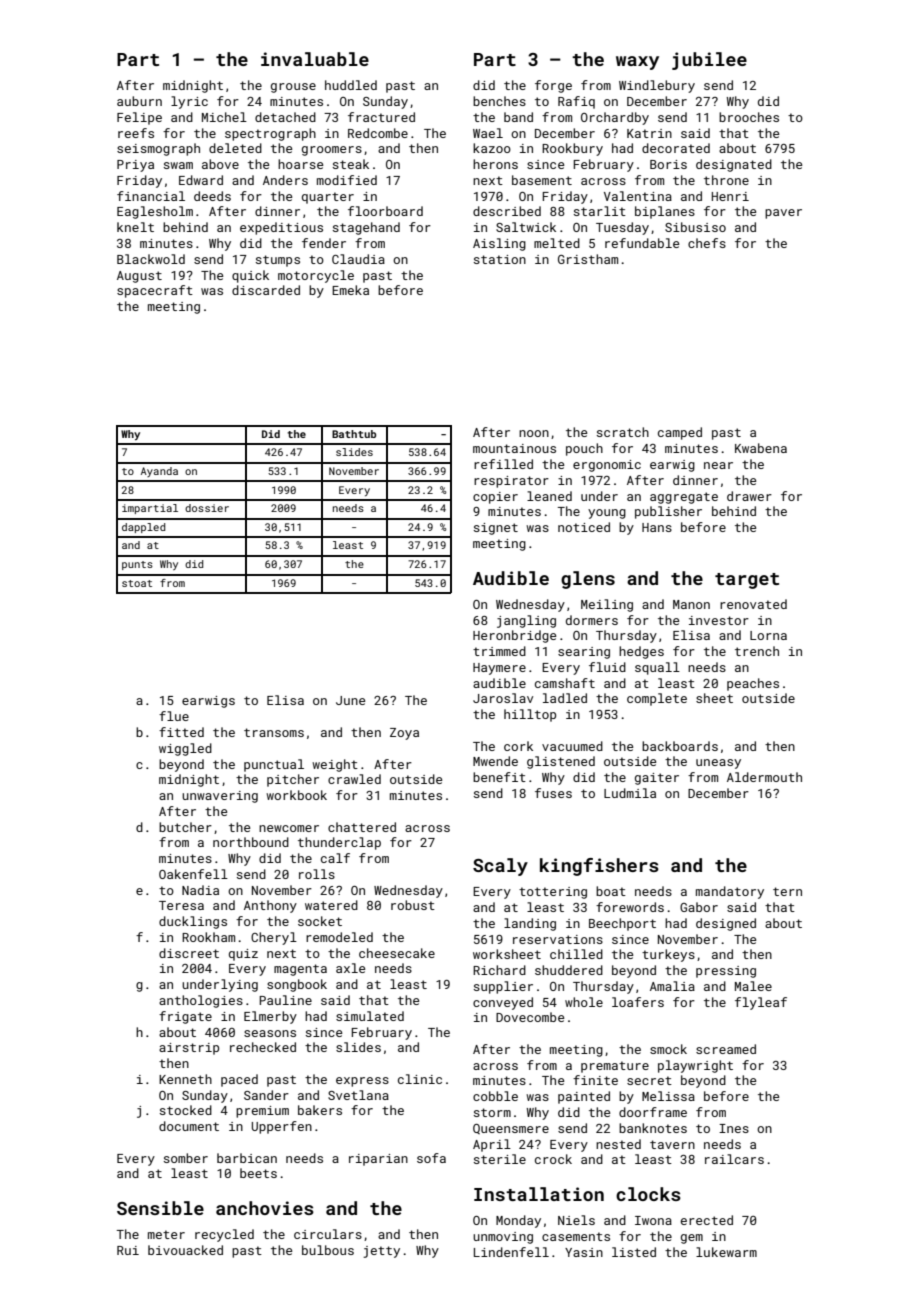  What do you see at coordinates (530, 1017) in the page?
I see `Dovecombe` at bounding box center [530, 1017].
